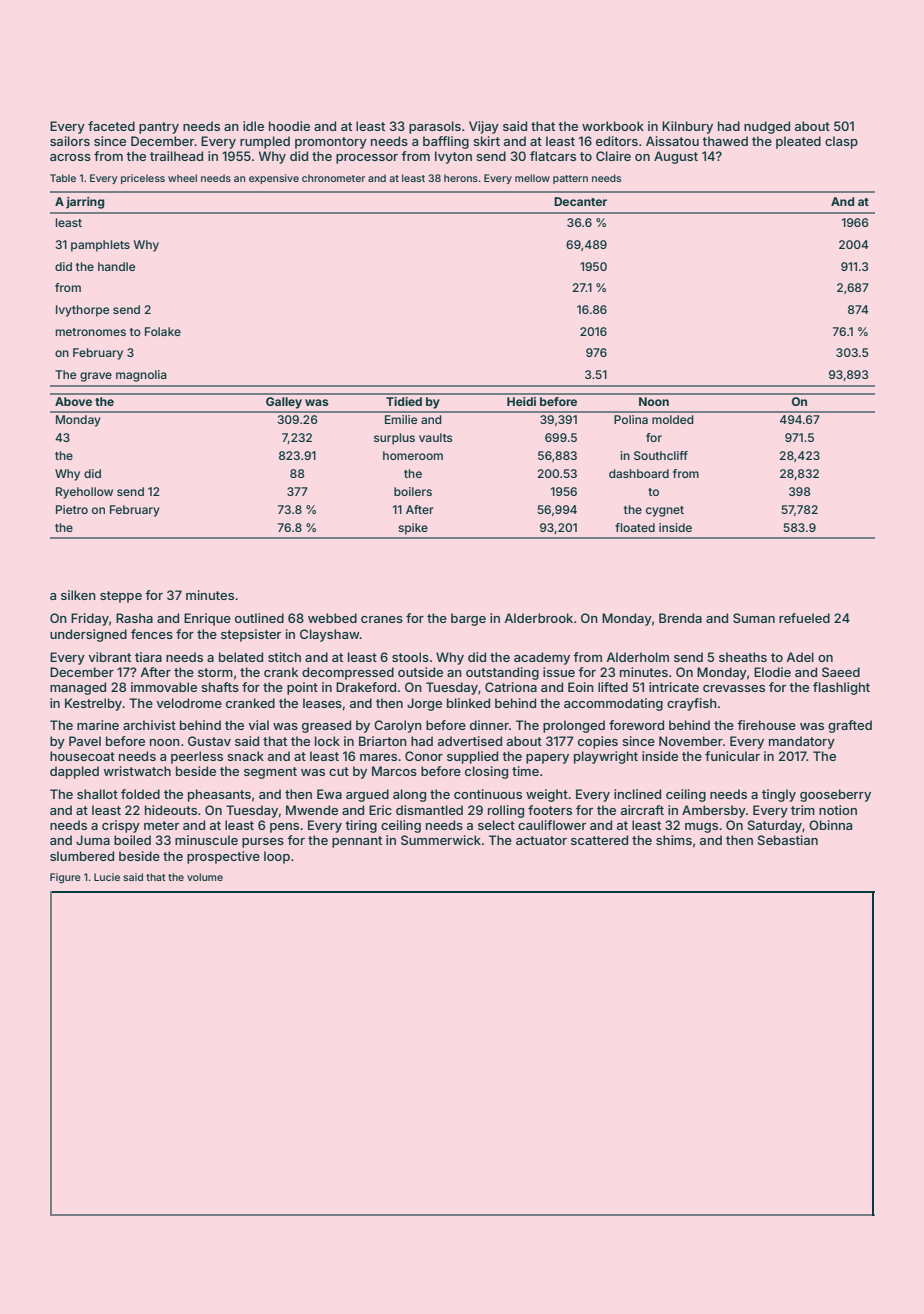  I want to click on nudged, so click(767, 127).
